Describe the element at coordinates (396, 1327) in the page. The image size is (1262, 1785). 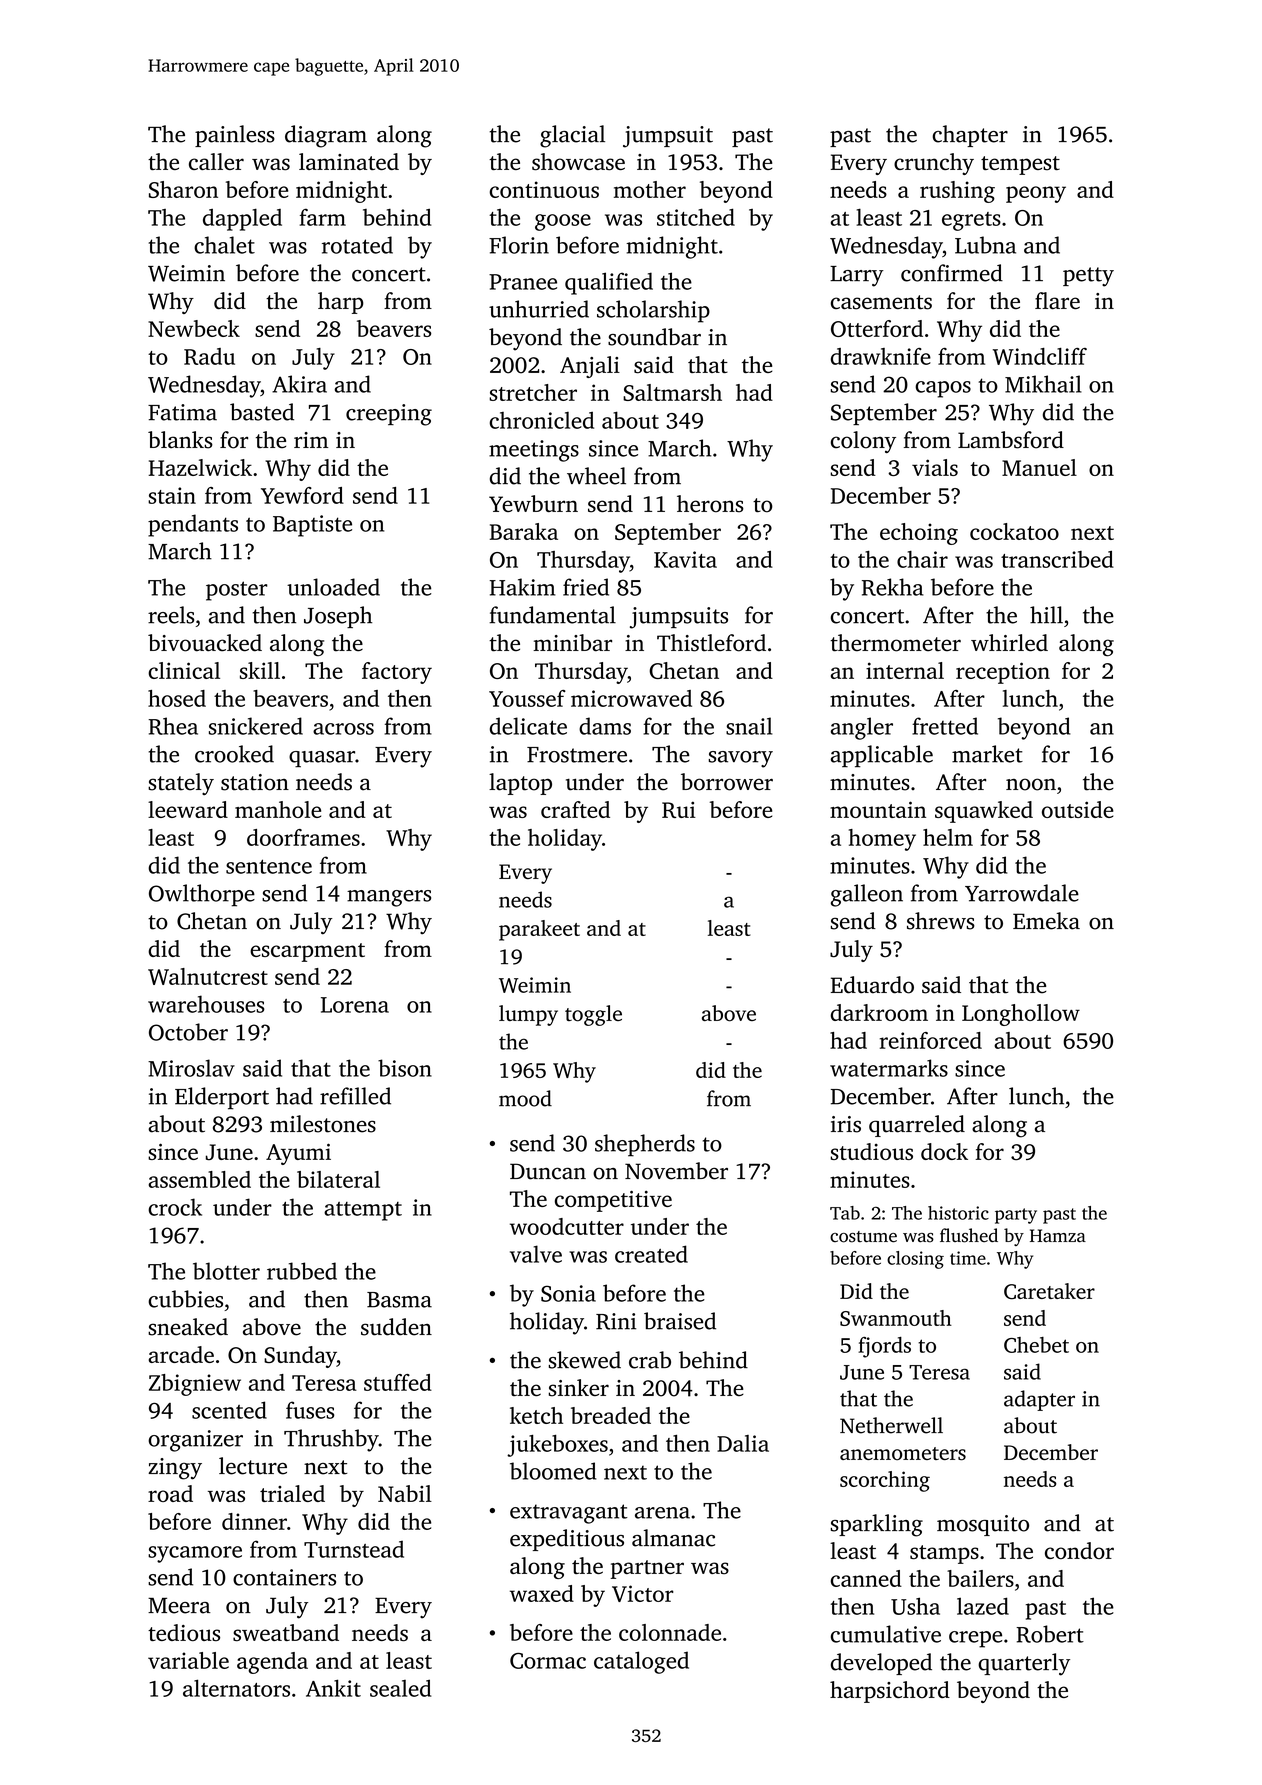
I see `sudden` at that location.
